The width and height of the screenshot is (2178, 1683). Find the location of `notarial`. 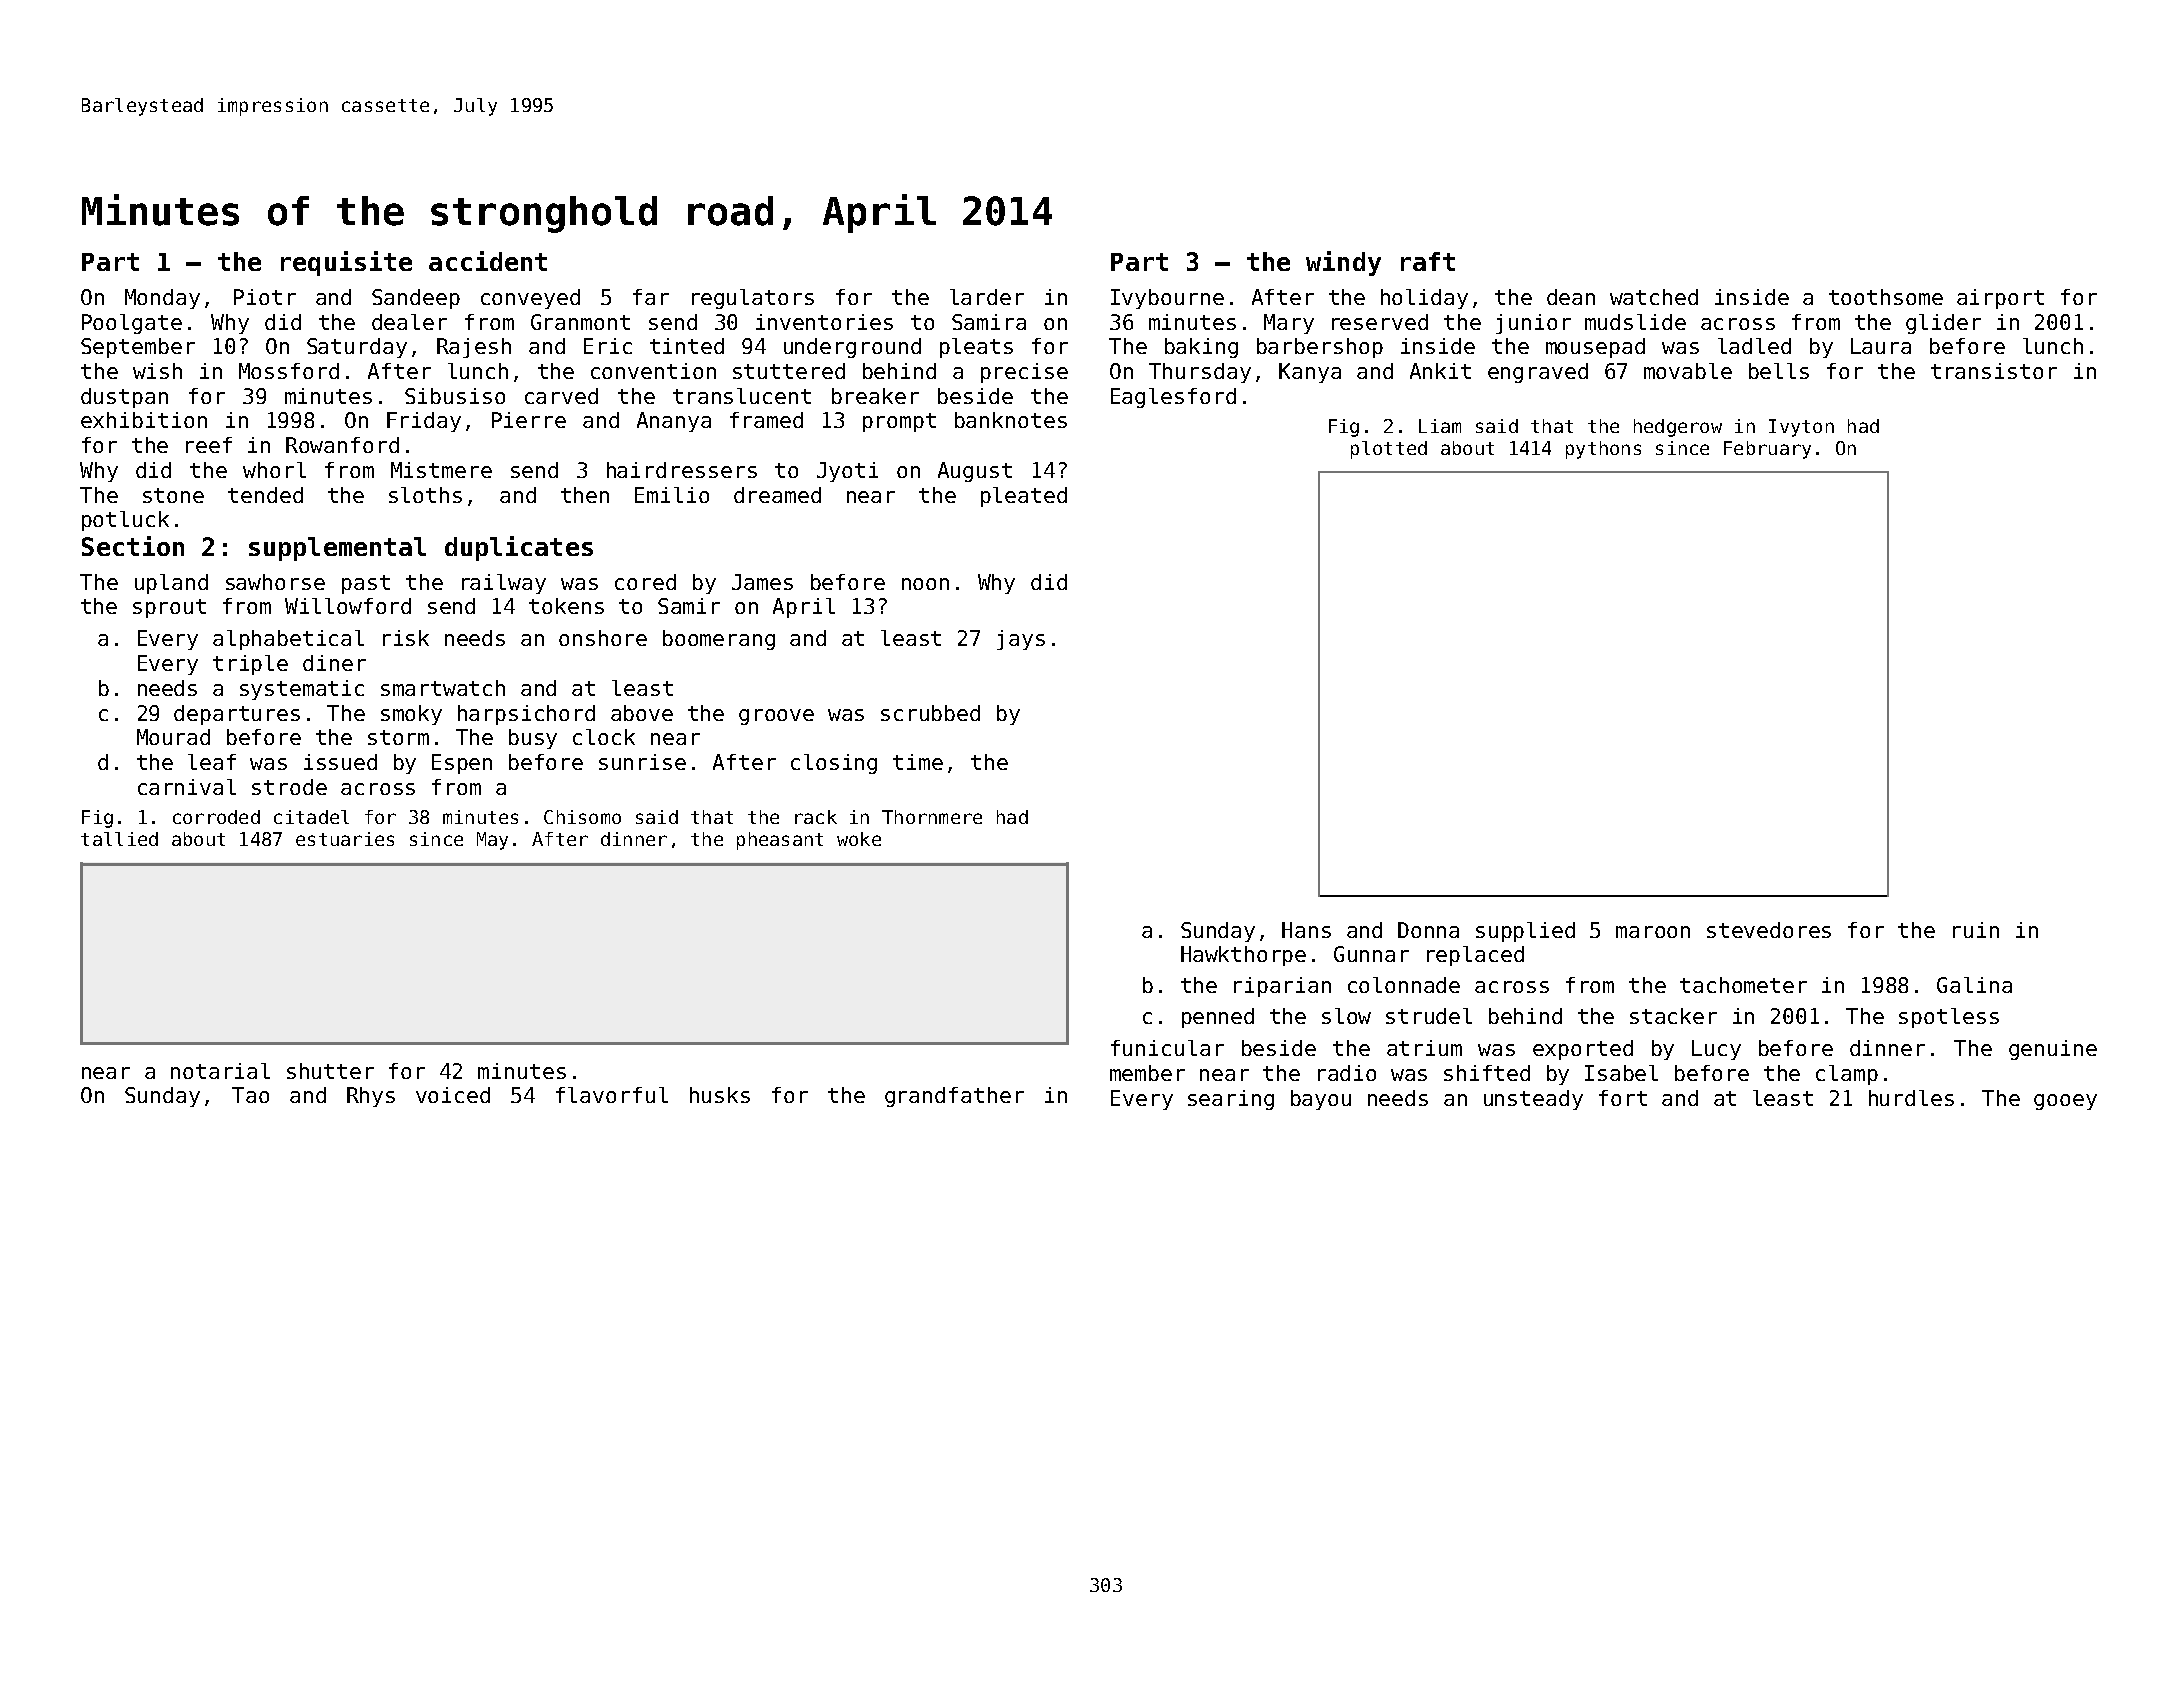

notarial is located at coordinates (220, 1071).
